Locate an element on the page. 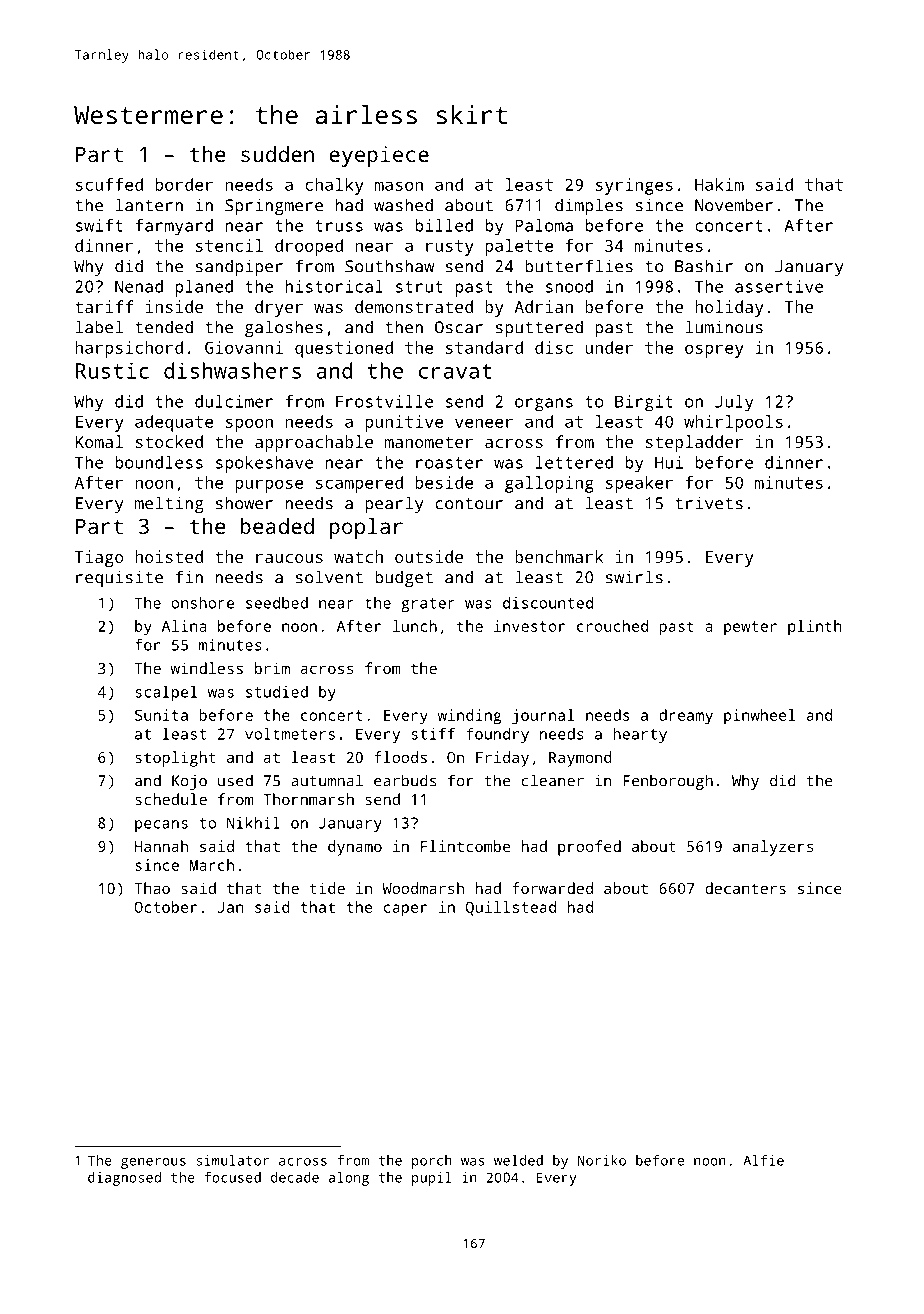  decanters is located at coordinates (745, 888).
